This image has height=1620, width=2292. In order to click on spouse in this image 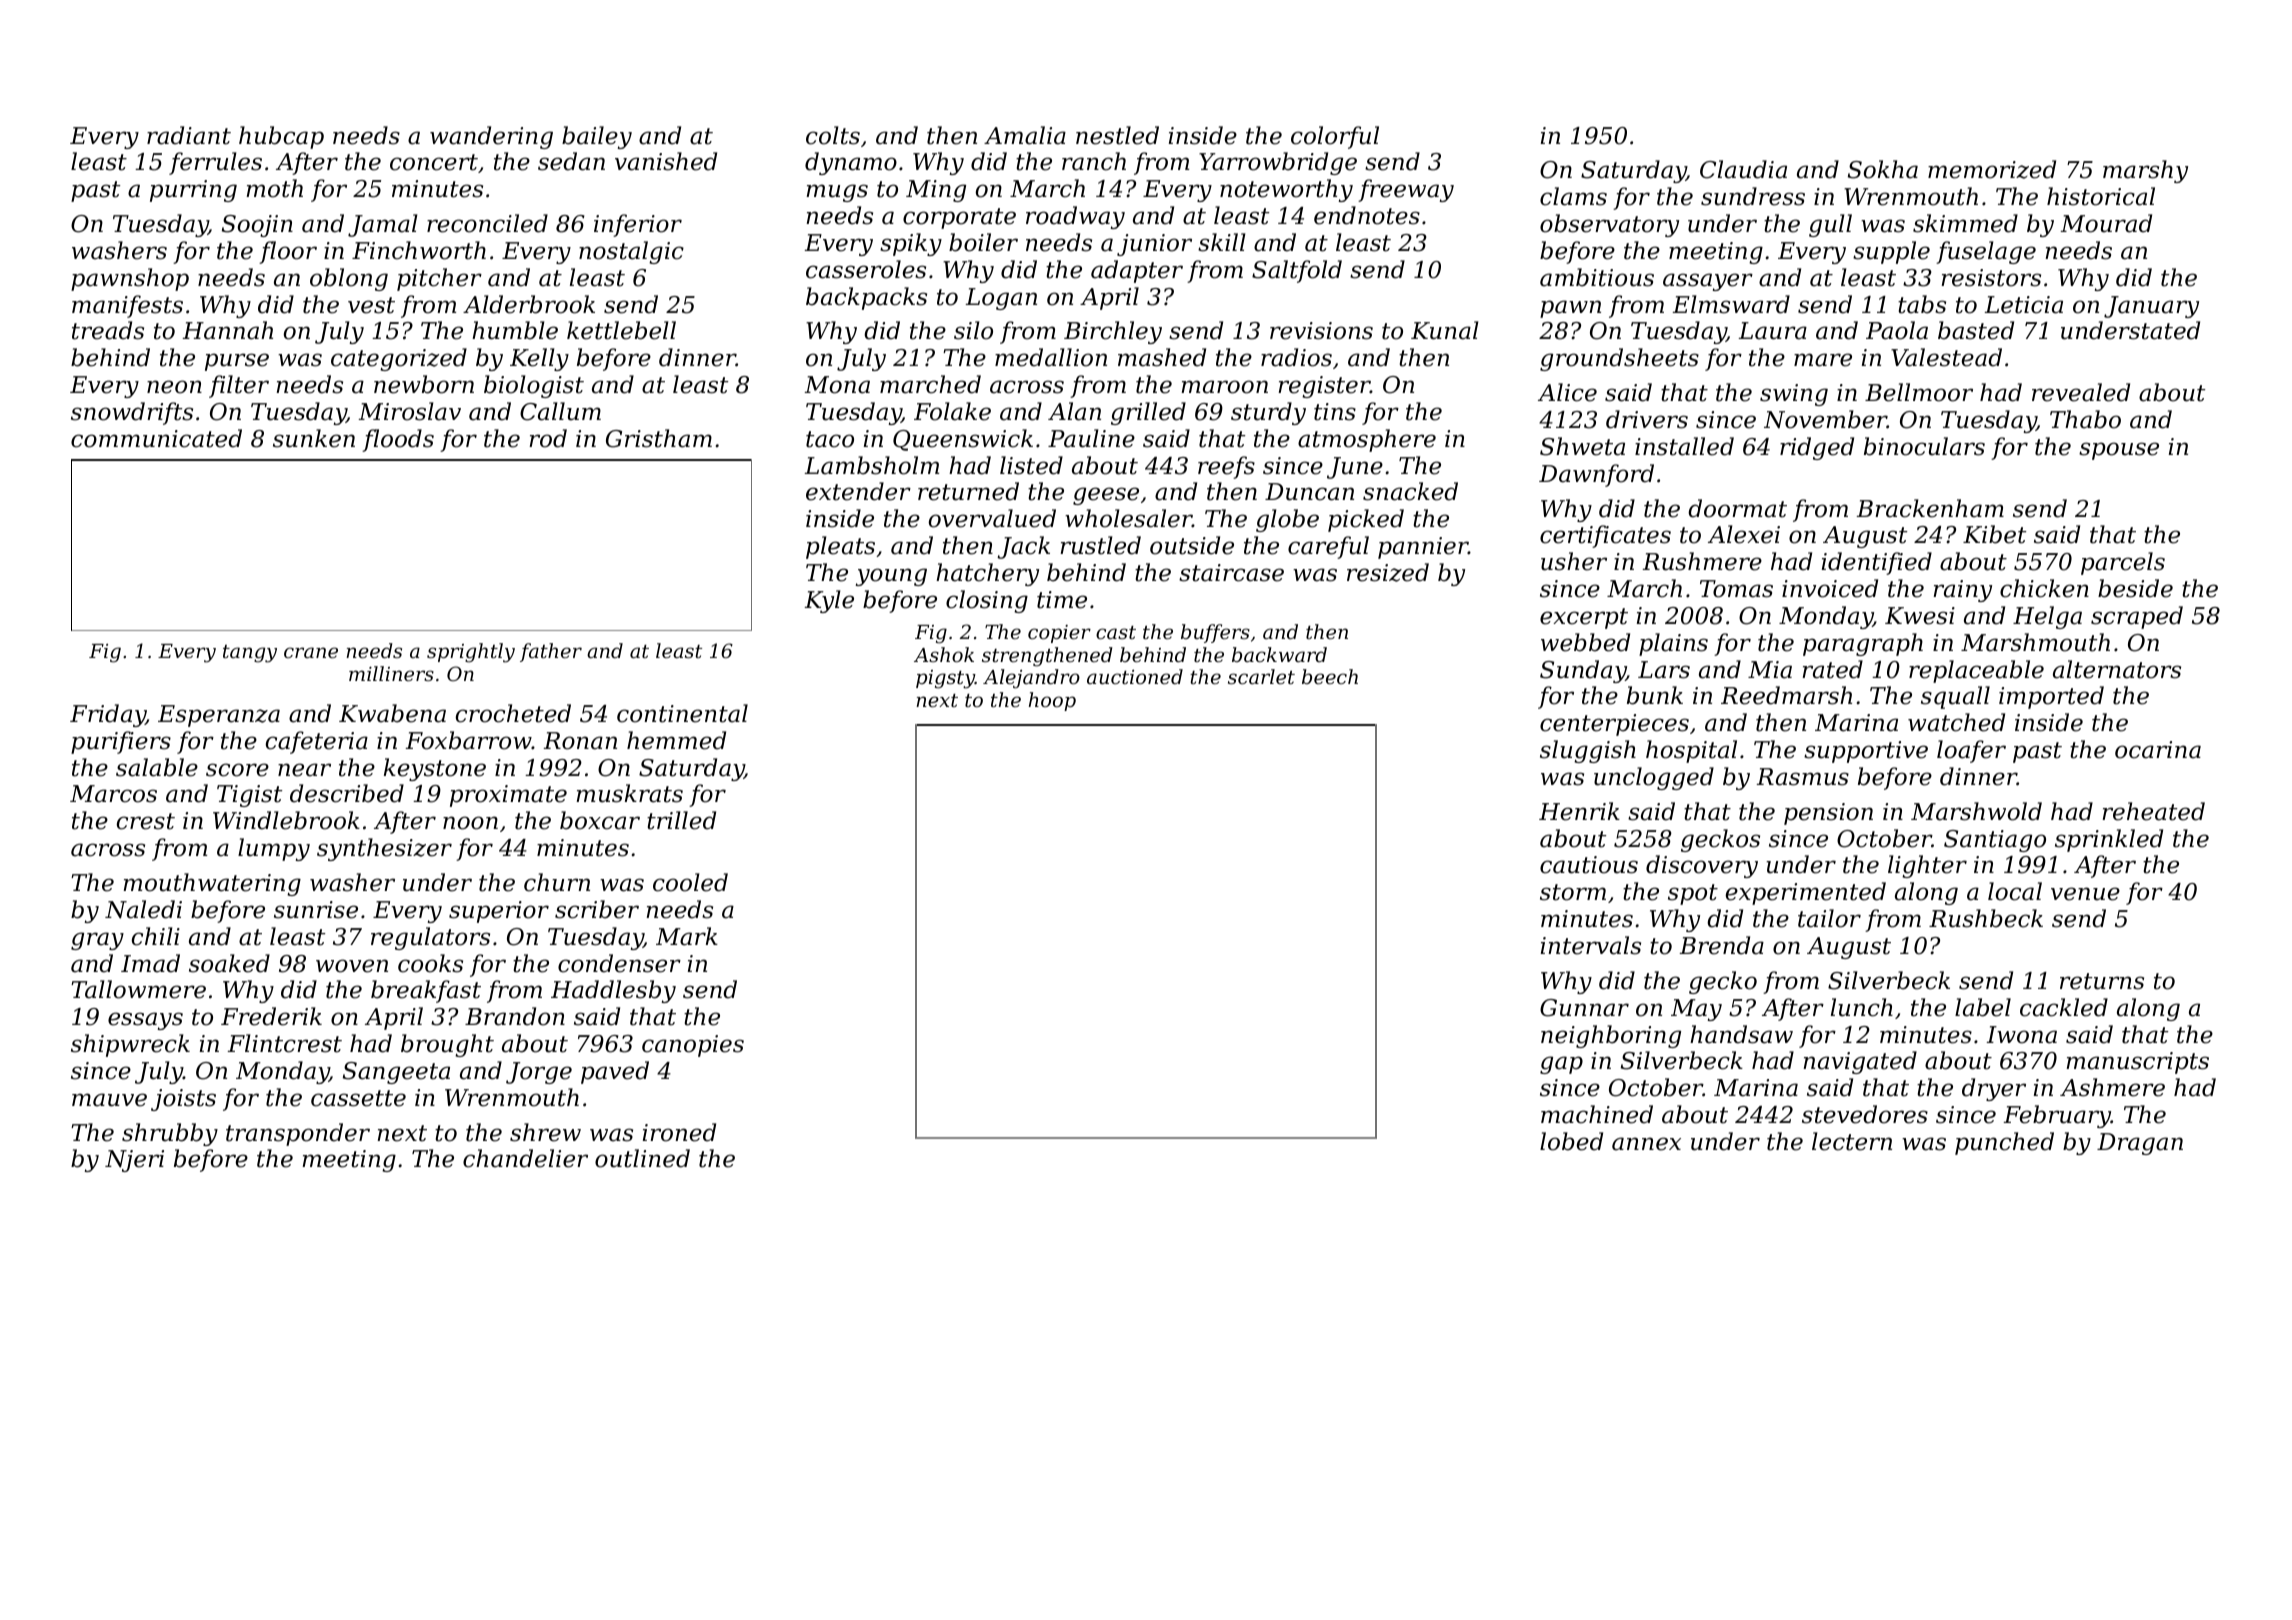, I will do `click(2119, 451)`.
